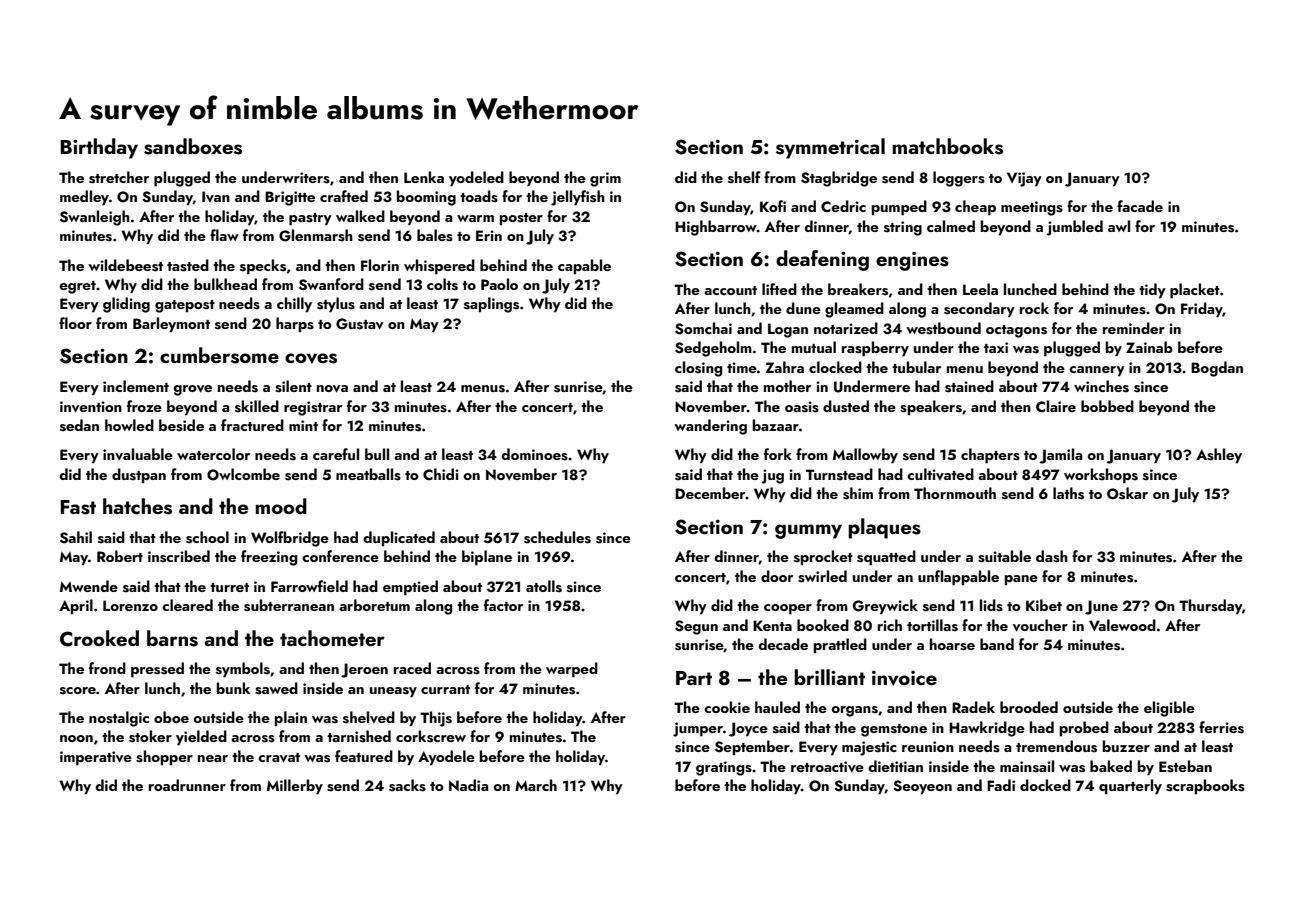 The width and height of the page is (1308, 924). What do you see at coordinates (316, 235) in the page?
I see `Glenmarsh` at bounding box center [316, 235].
